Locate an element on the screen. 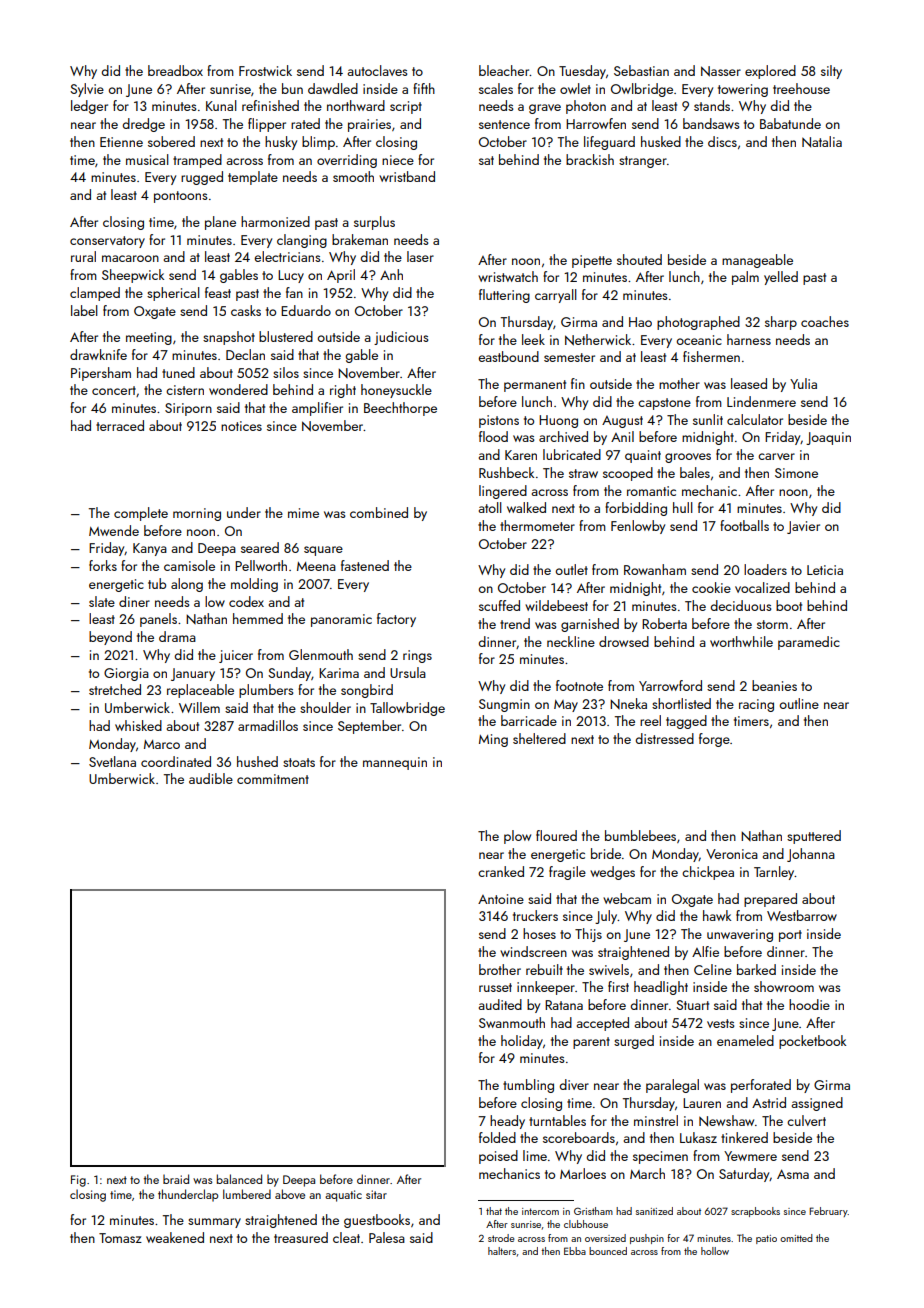  Etienne is located at coordinates (121, 142).
